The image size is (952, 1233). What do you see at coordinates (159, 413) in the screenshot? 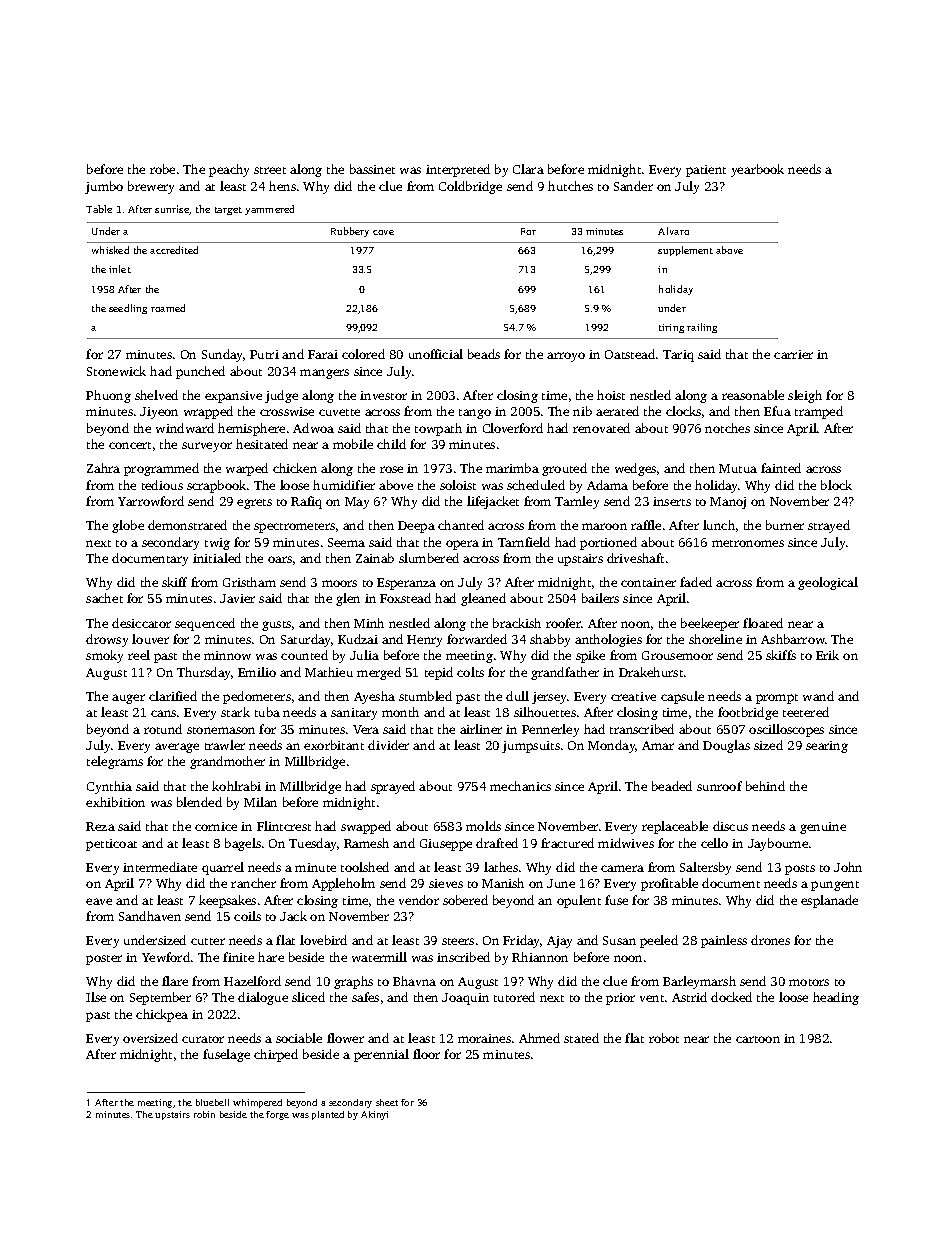
I see `Jiyeon` at bounding box center [159, 413].
